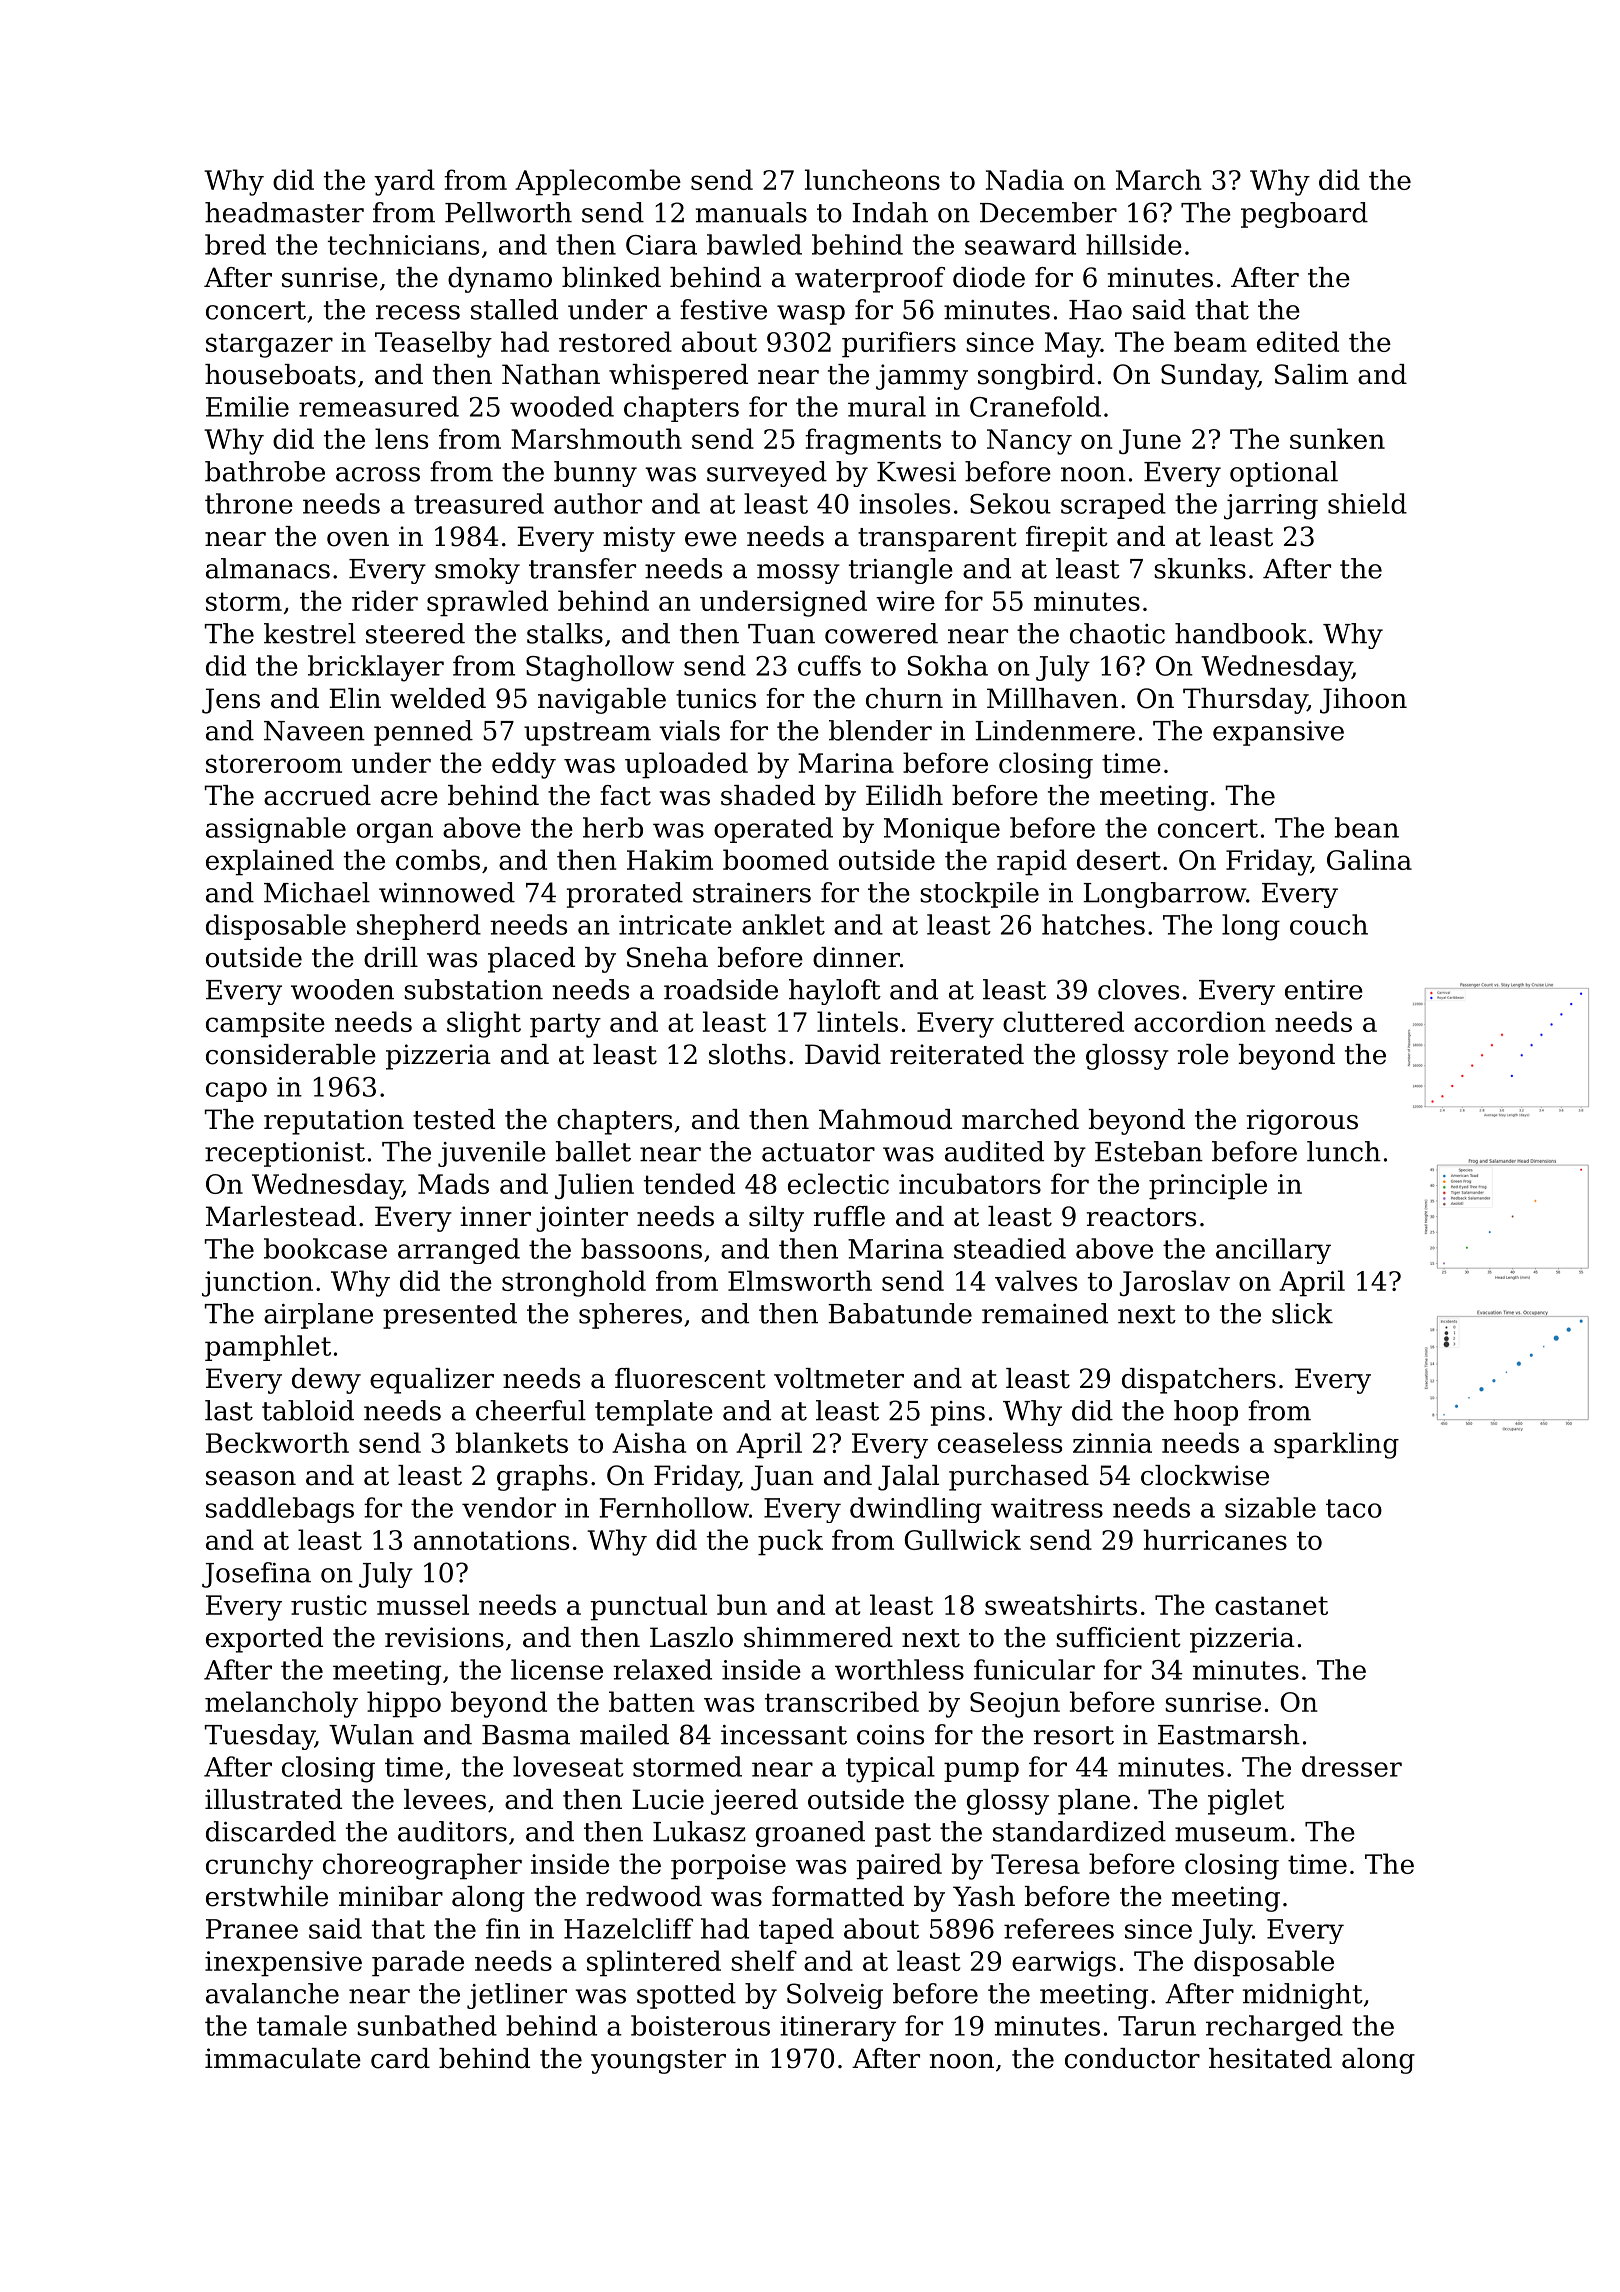 The height and width of the page is (2292, 1620). Describe the element at coordinates (716, 698) in the page. I see `tunics` at that location.
